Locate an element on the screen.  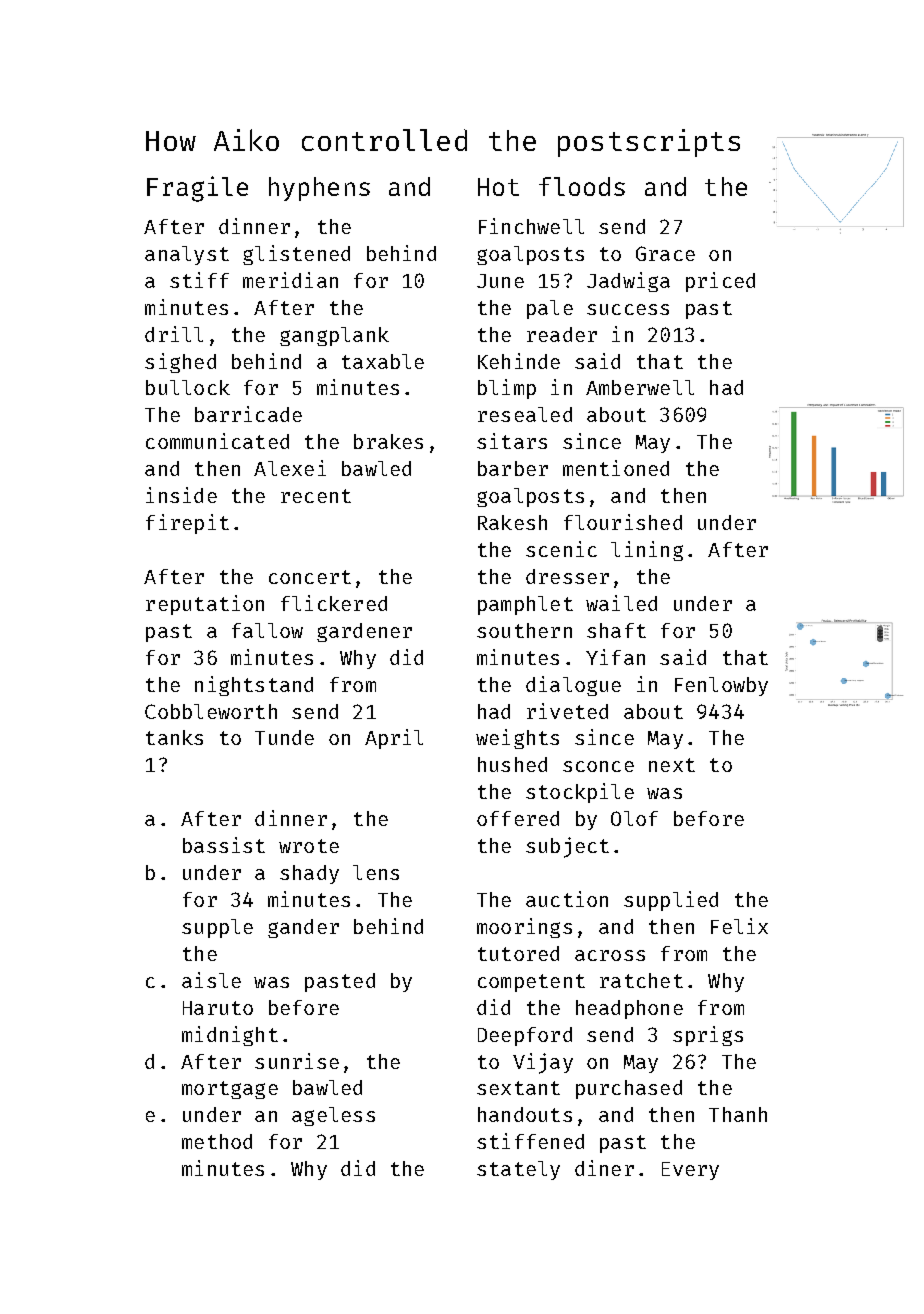
Fenlowby is located at coordinates (721, 686).
